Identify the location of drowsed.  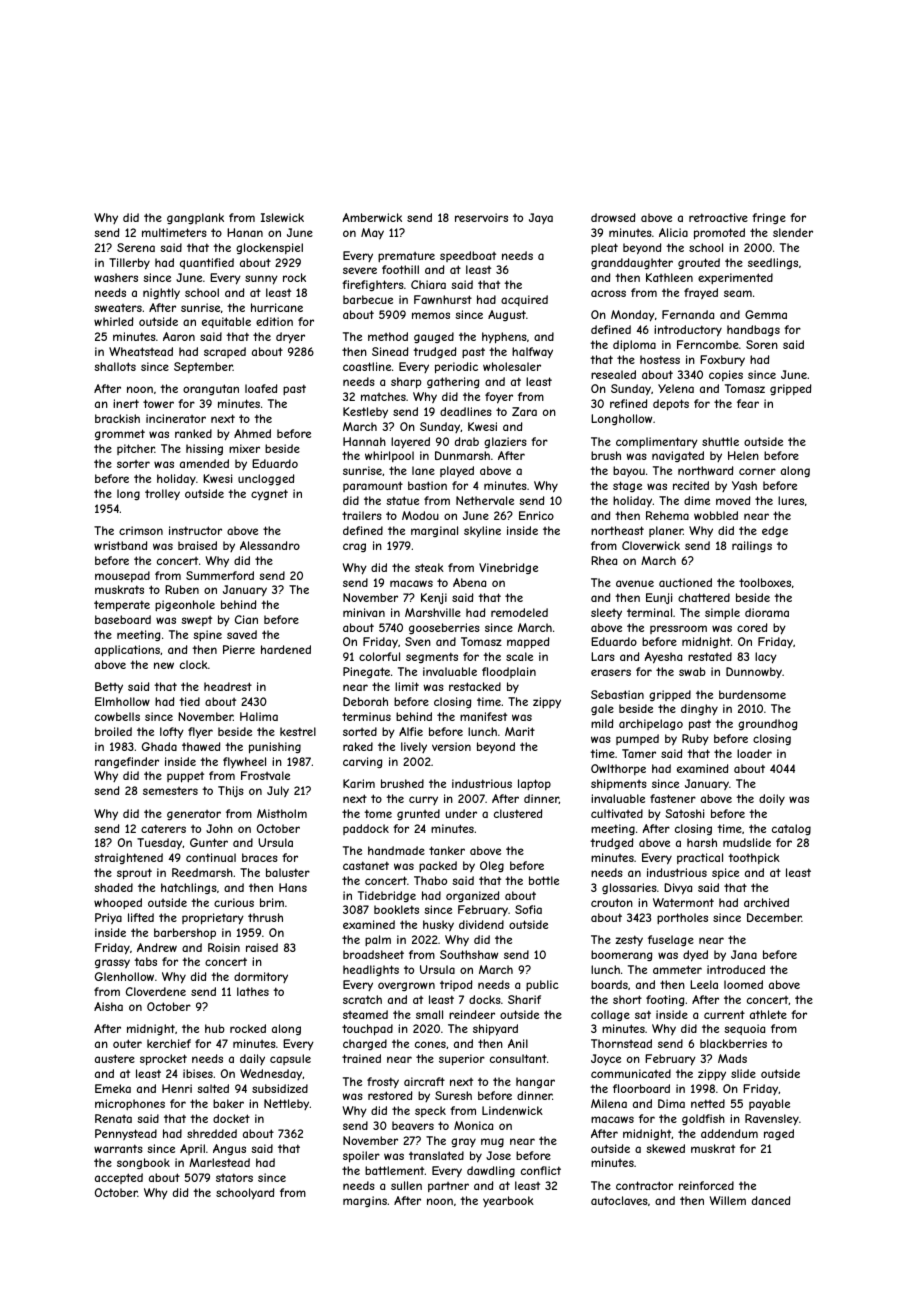
(613, 217).
